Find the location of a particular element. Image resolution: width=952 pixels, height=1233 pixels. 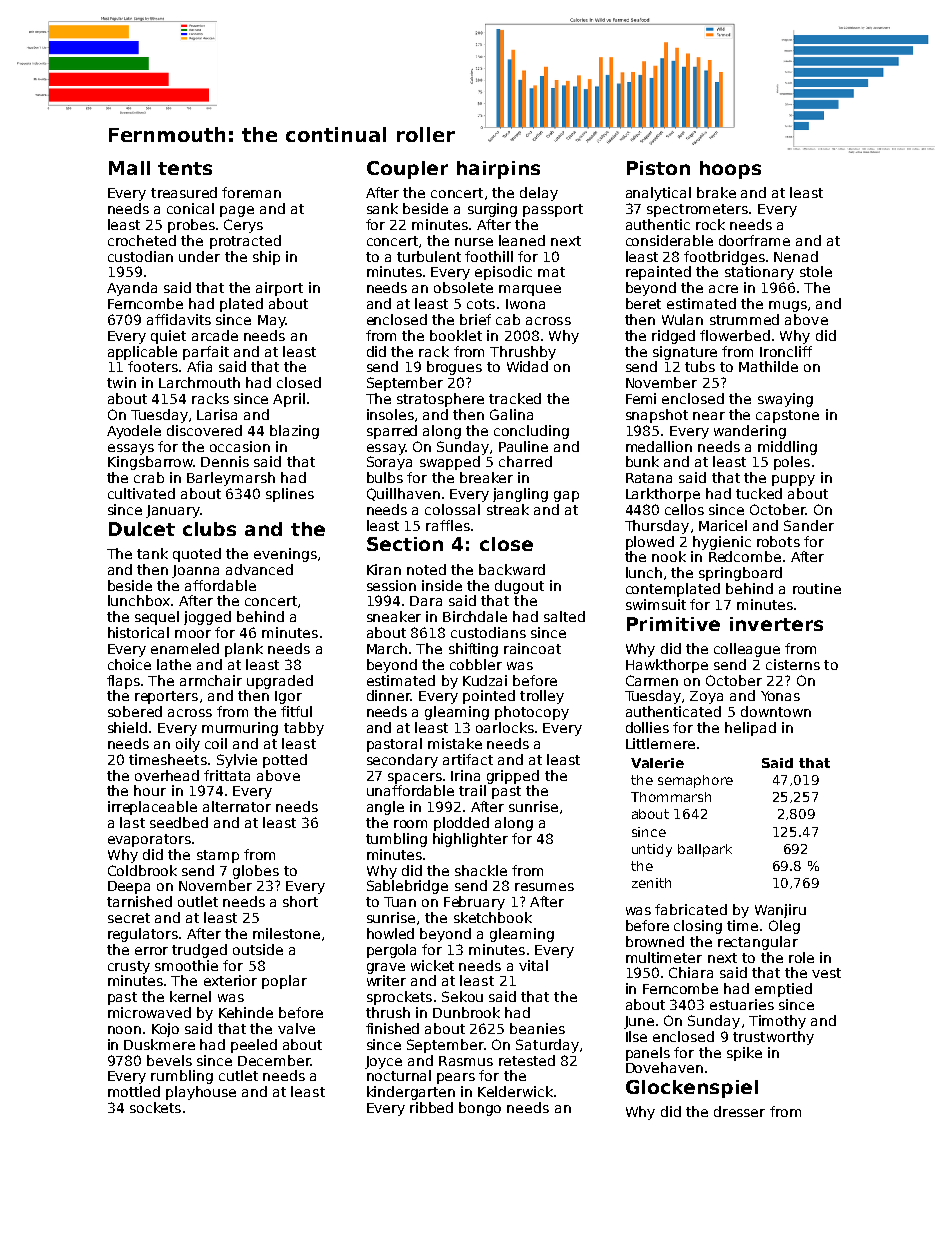

Piston is located at coordinates (658, 168).
